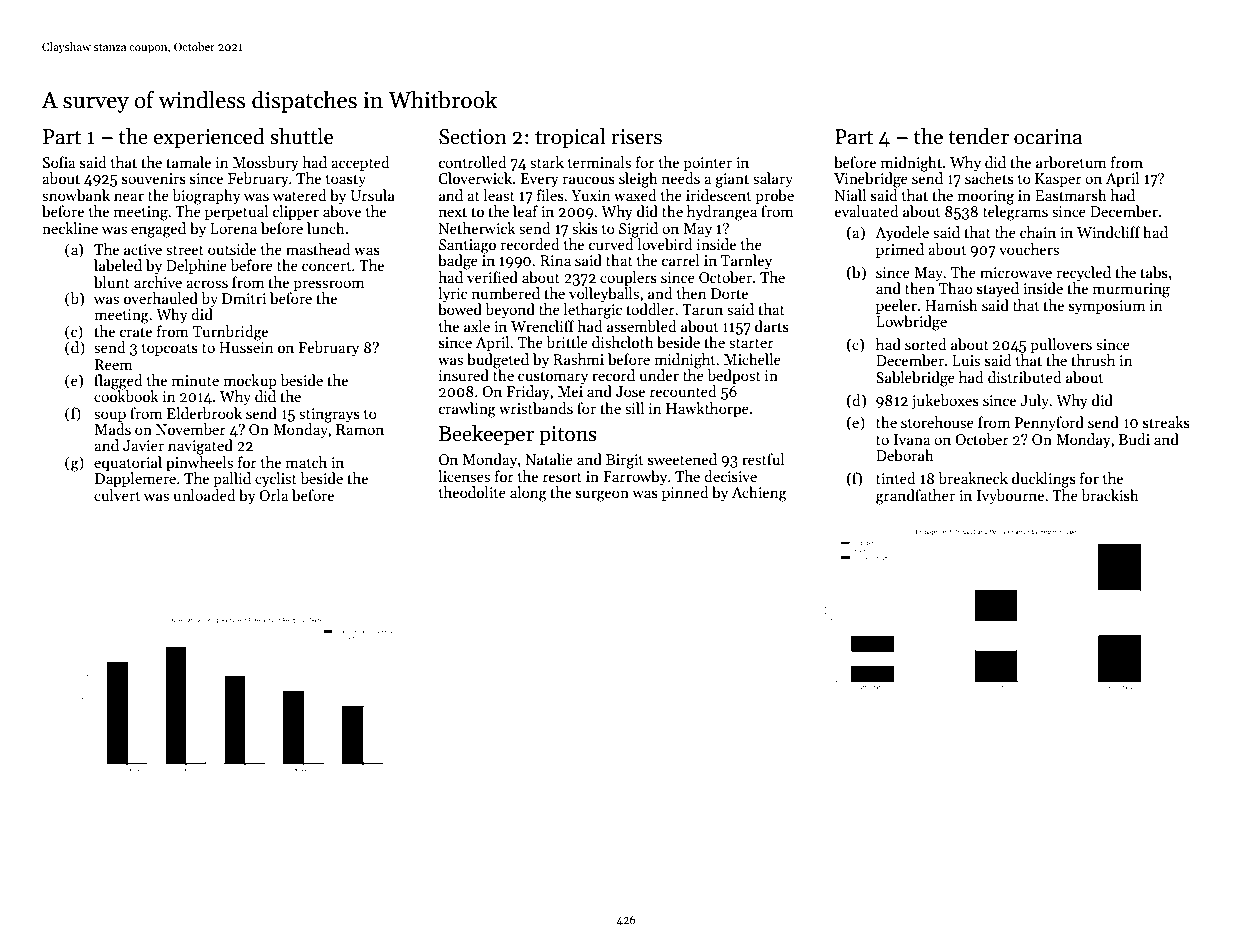 This screenshot has width=1233, height=952. Describe the element at coordinates (492, 277) in the screenshot. I see `verified` at that location.
